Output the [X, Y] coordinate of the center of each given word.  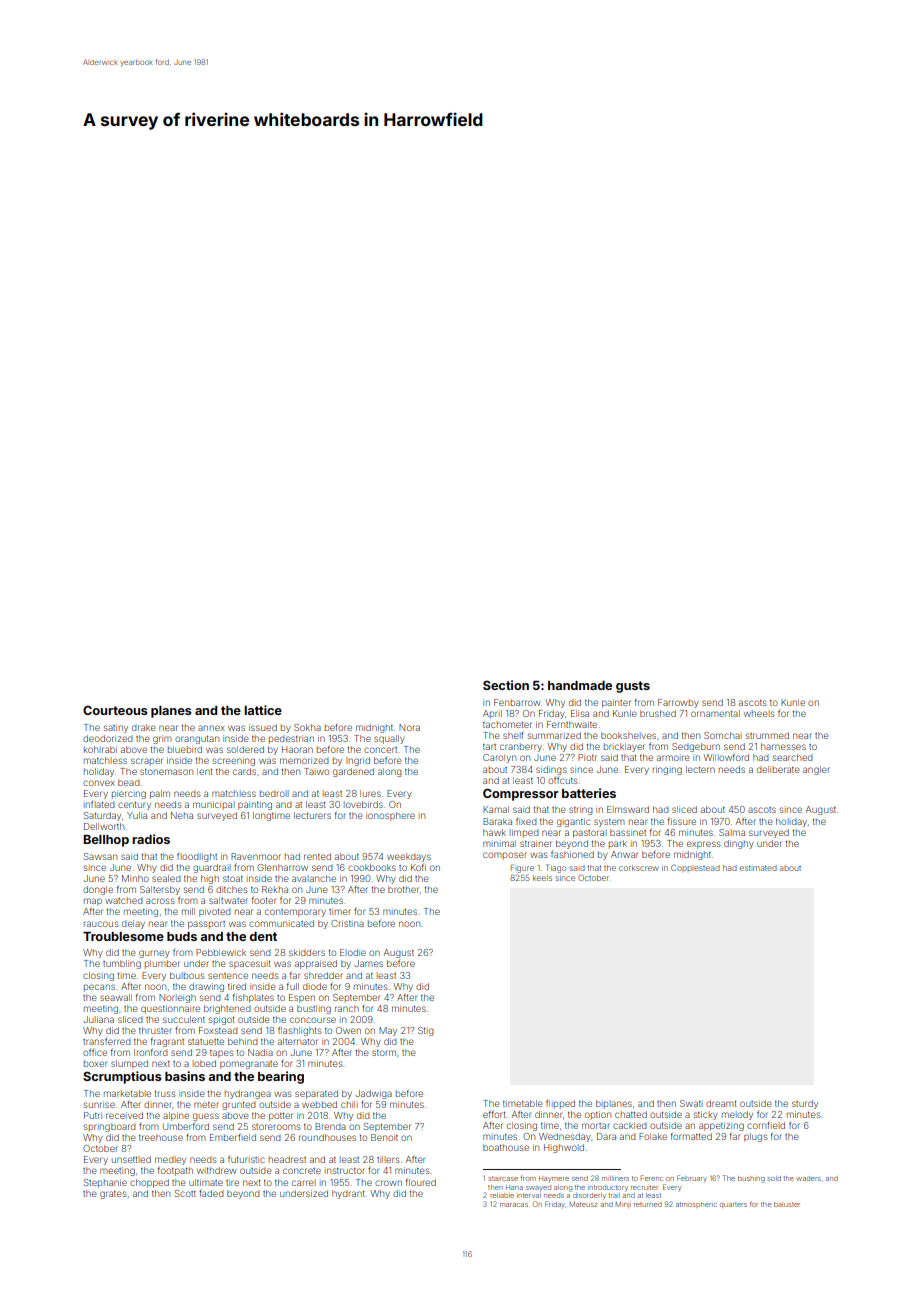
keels [542, 878]
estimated [758, 868]
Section [506, 685]
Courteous [115, 710]
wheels [759, 713]
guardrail [212, 868]
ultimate [206, 1182]
